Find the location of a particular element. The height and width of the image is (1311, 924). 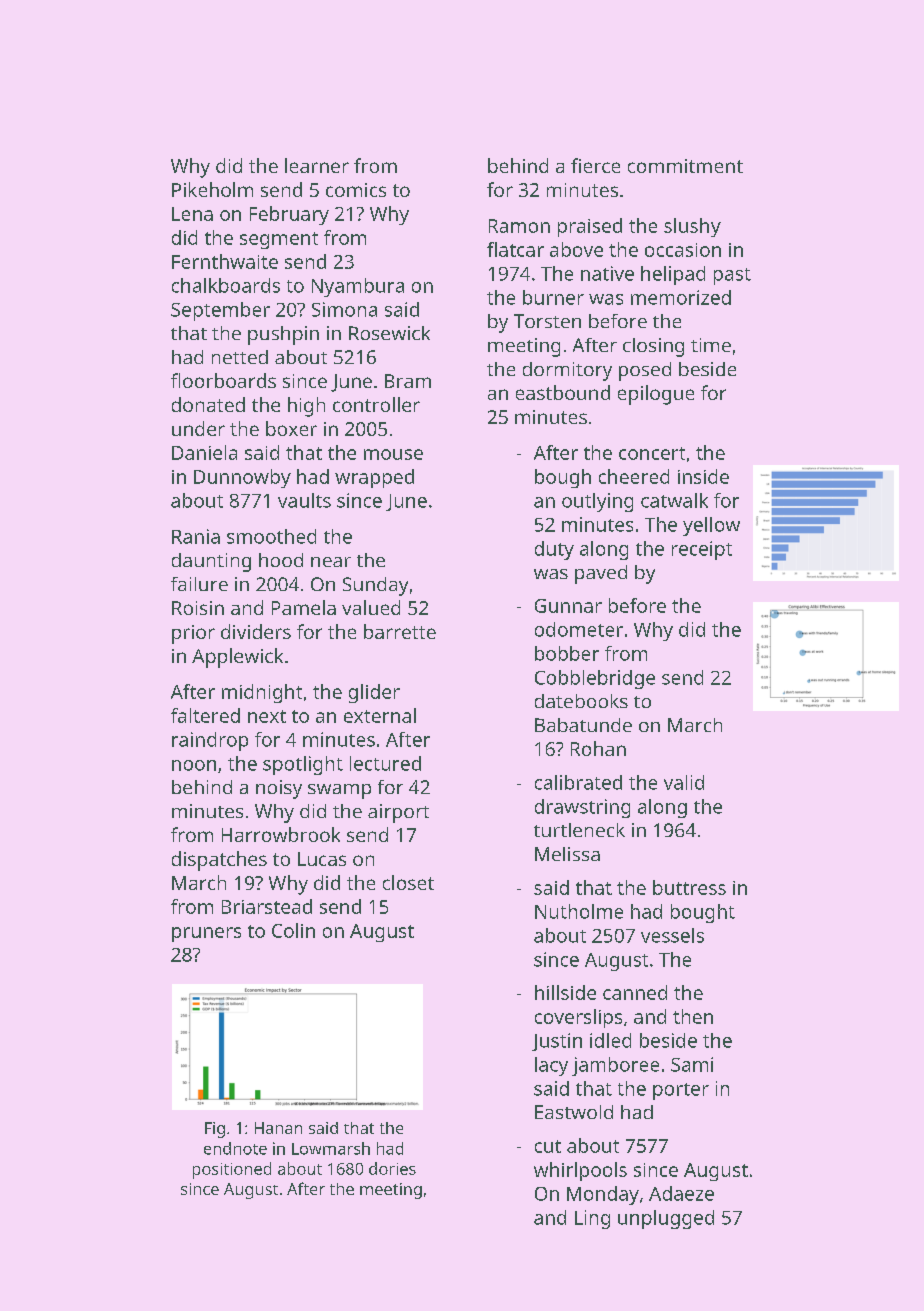

learner is located at coordinates (317, 165).
